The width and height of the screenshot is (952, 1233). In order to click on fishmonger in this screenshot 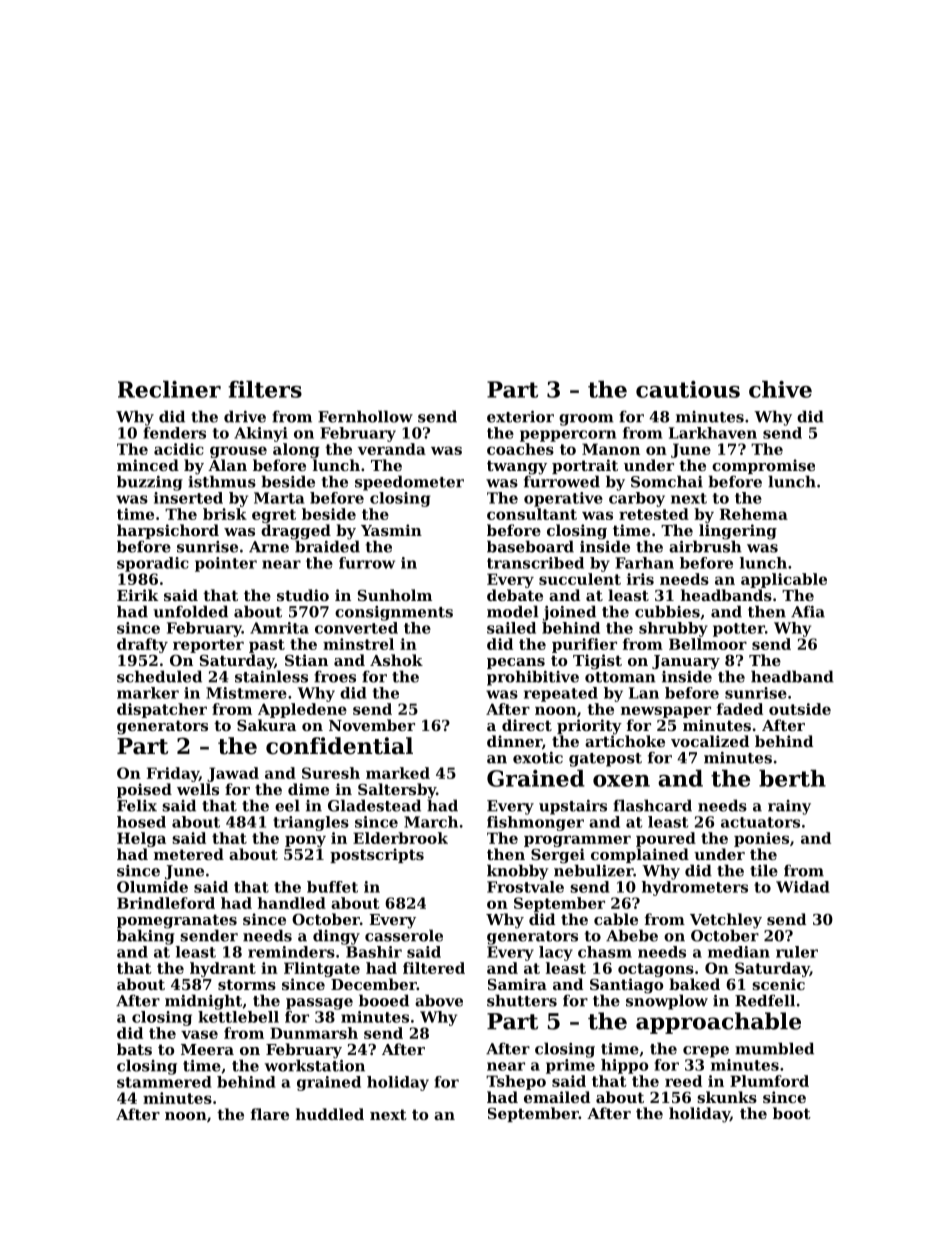, I will do `click(535, 823)`.
